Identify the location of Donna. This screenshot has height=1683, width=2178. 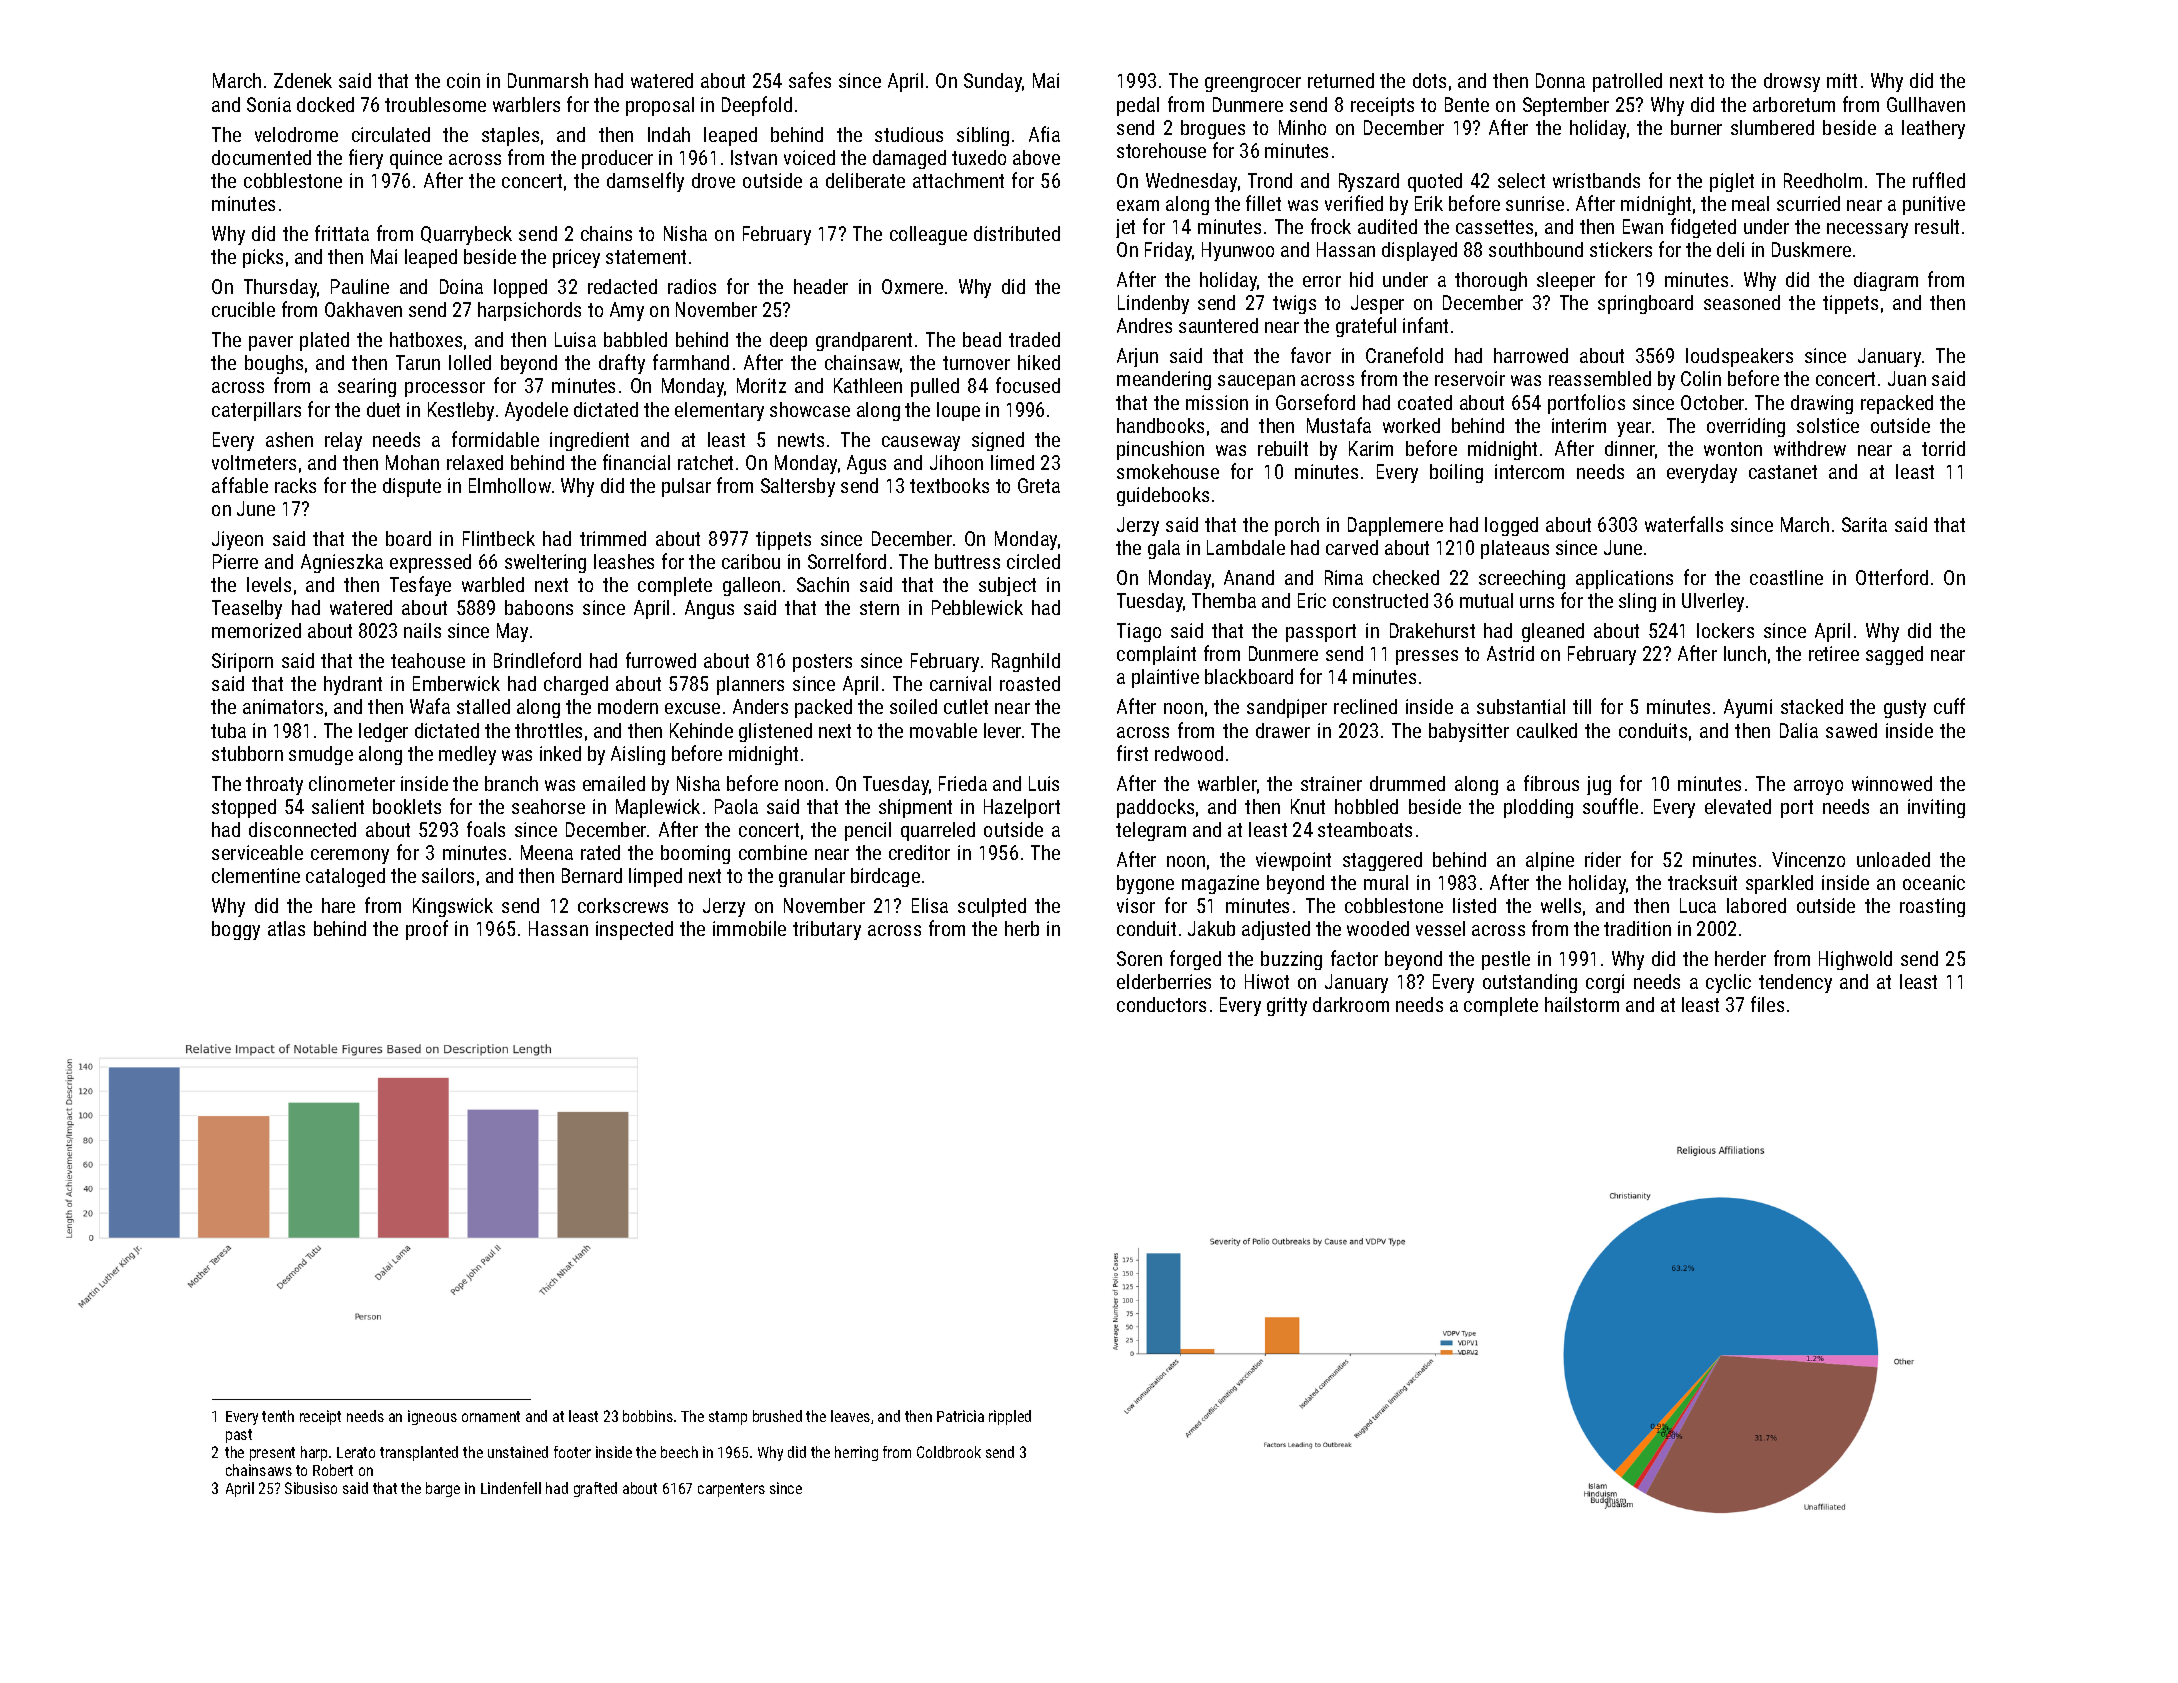
(1560, 80).
